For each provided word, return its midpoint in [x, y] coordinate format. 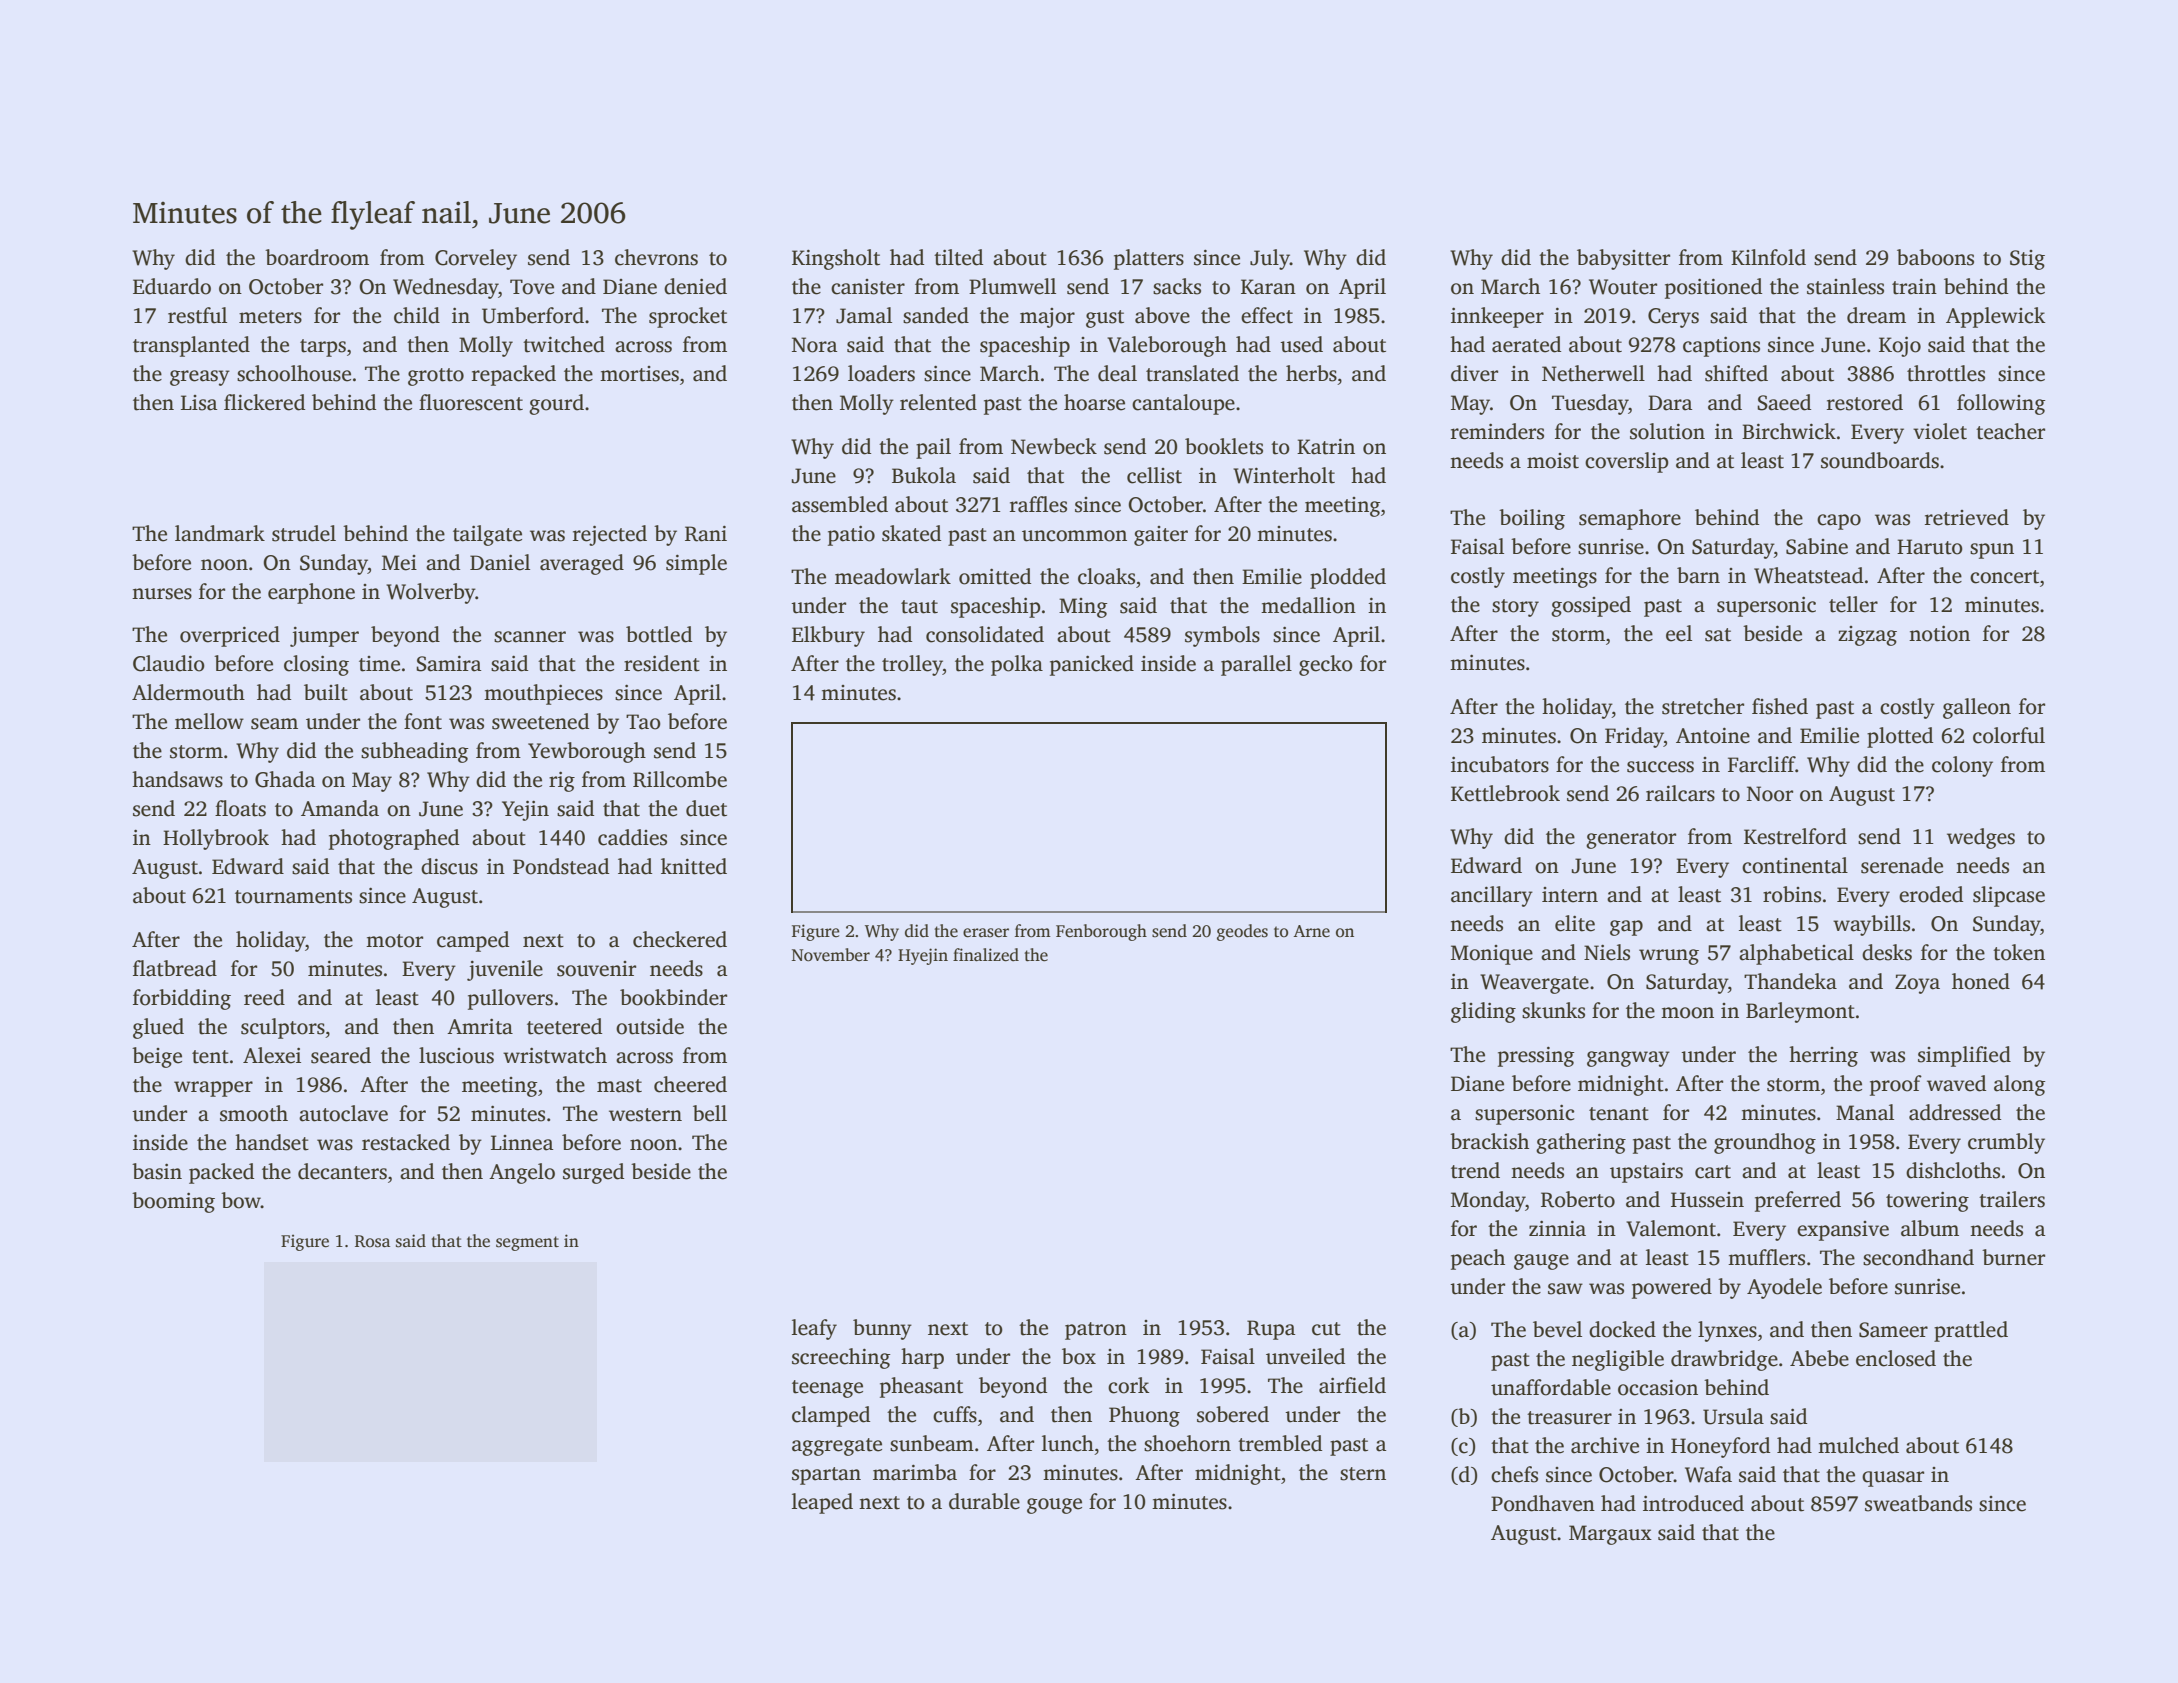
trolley [912, 665]
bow [241, 1200]
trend [1475, 1170]
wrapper [213, 1089]
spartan [826, 1476]
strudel [304, 533]
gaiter [1161, 536]
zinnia [1557, 1228]
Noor [1770, 794]
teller [1853, 604]
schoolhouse [294, 373]
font [423, 721]
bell [710, 1113]
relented [938, 402]
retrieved [1967, 517]
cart [1713, 1172]
